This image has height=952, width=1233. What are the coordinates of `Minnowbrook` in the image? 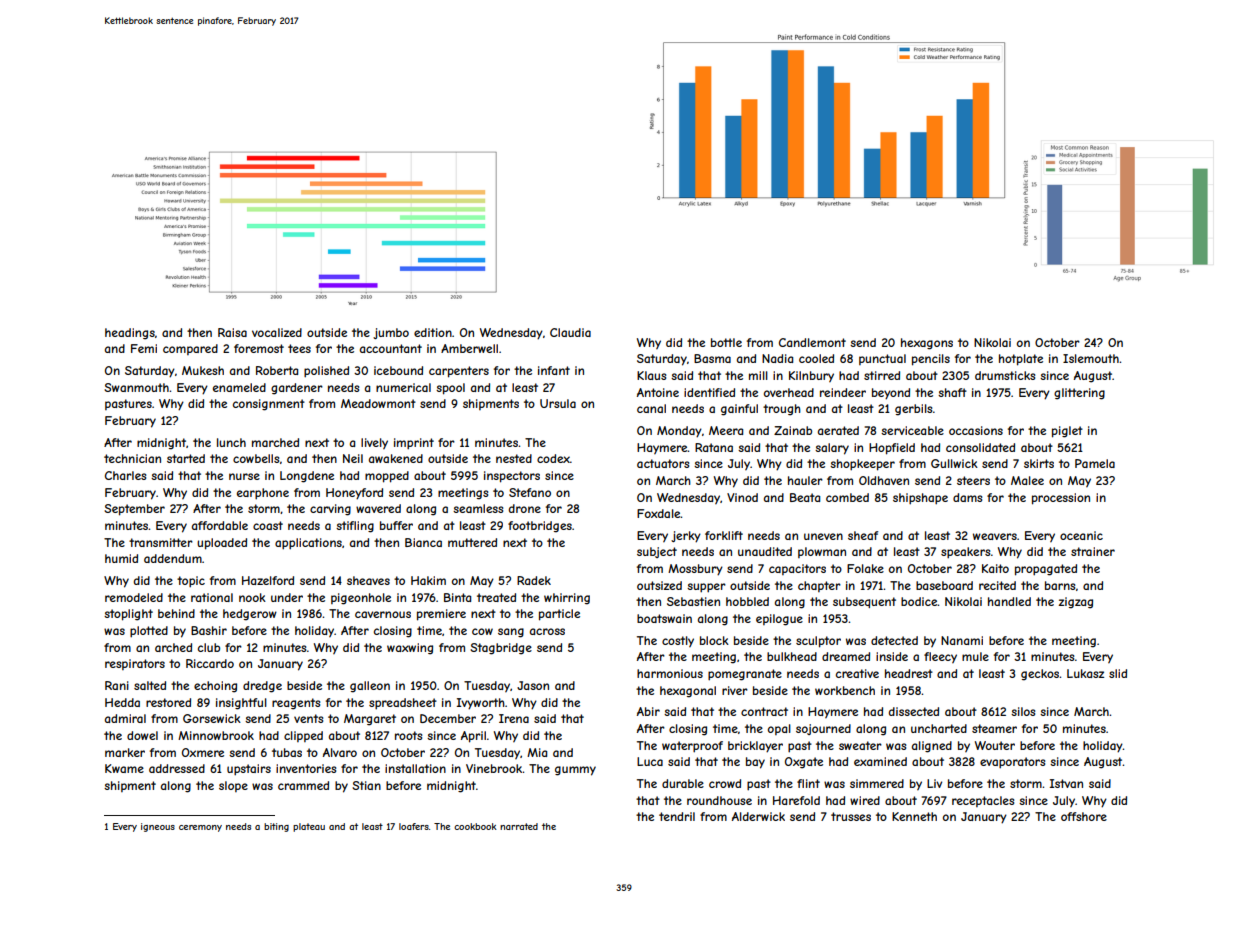 It's located at (216, 735).
